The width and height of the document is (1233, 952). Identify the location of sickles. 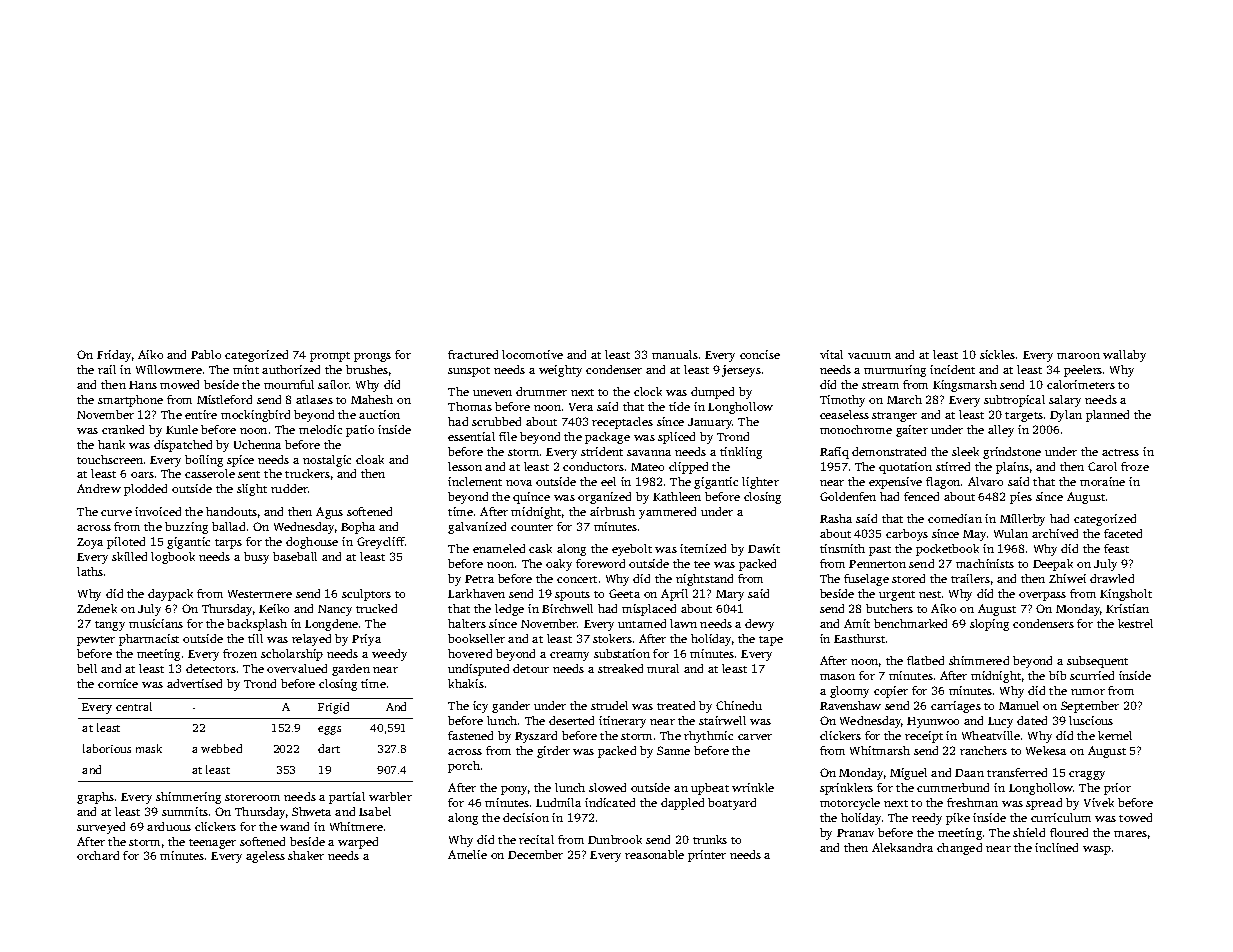
(997, 354).
